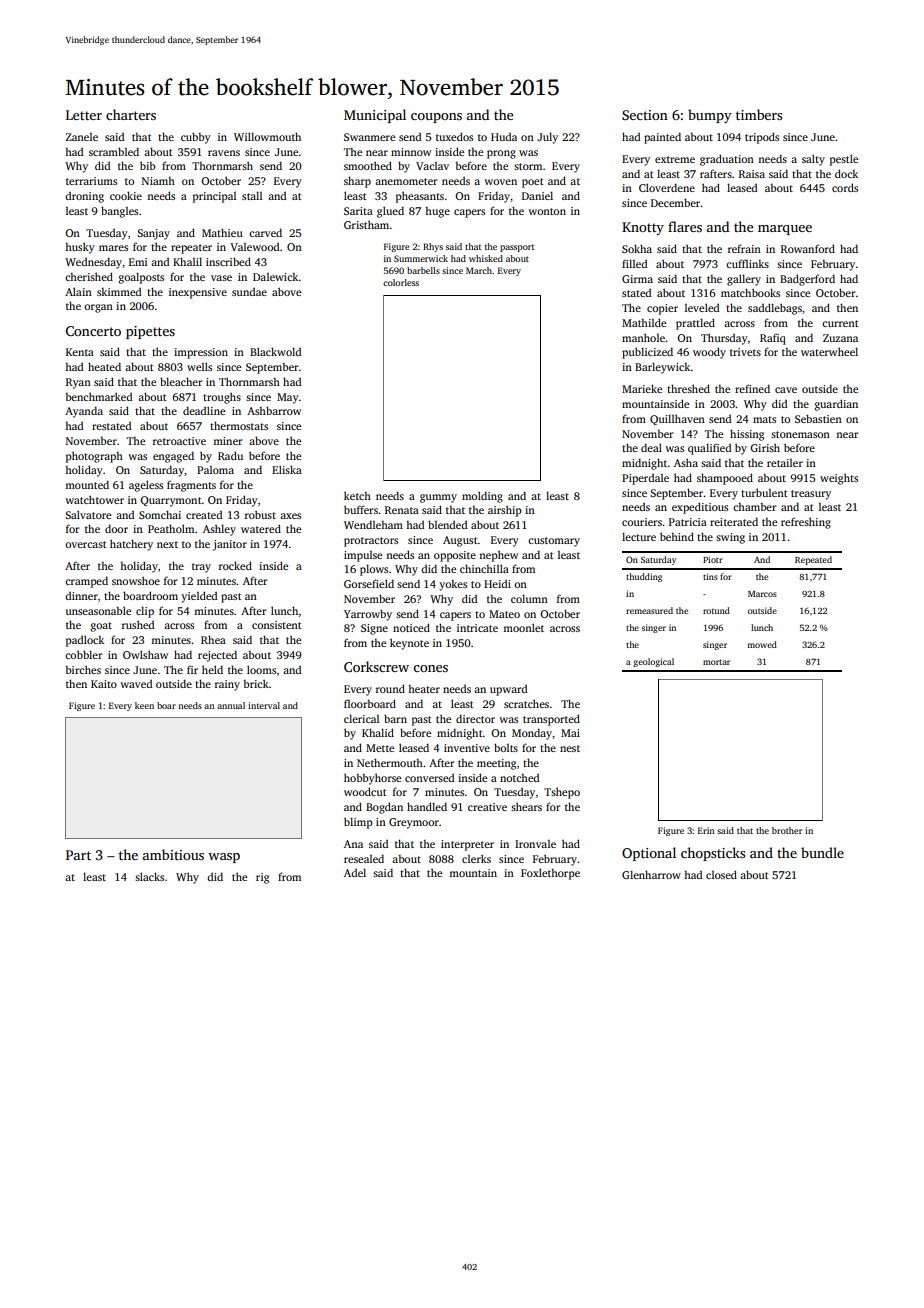 This page has height=1308, width=924. I want to click on Rowanford, so click(808, 248).
